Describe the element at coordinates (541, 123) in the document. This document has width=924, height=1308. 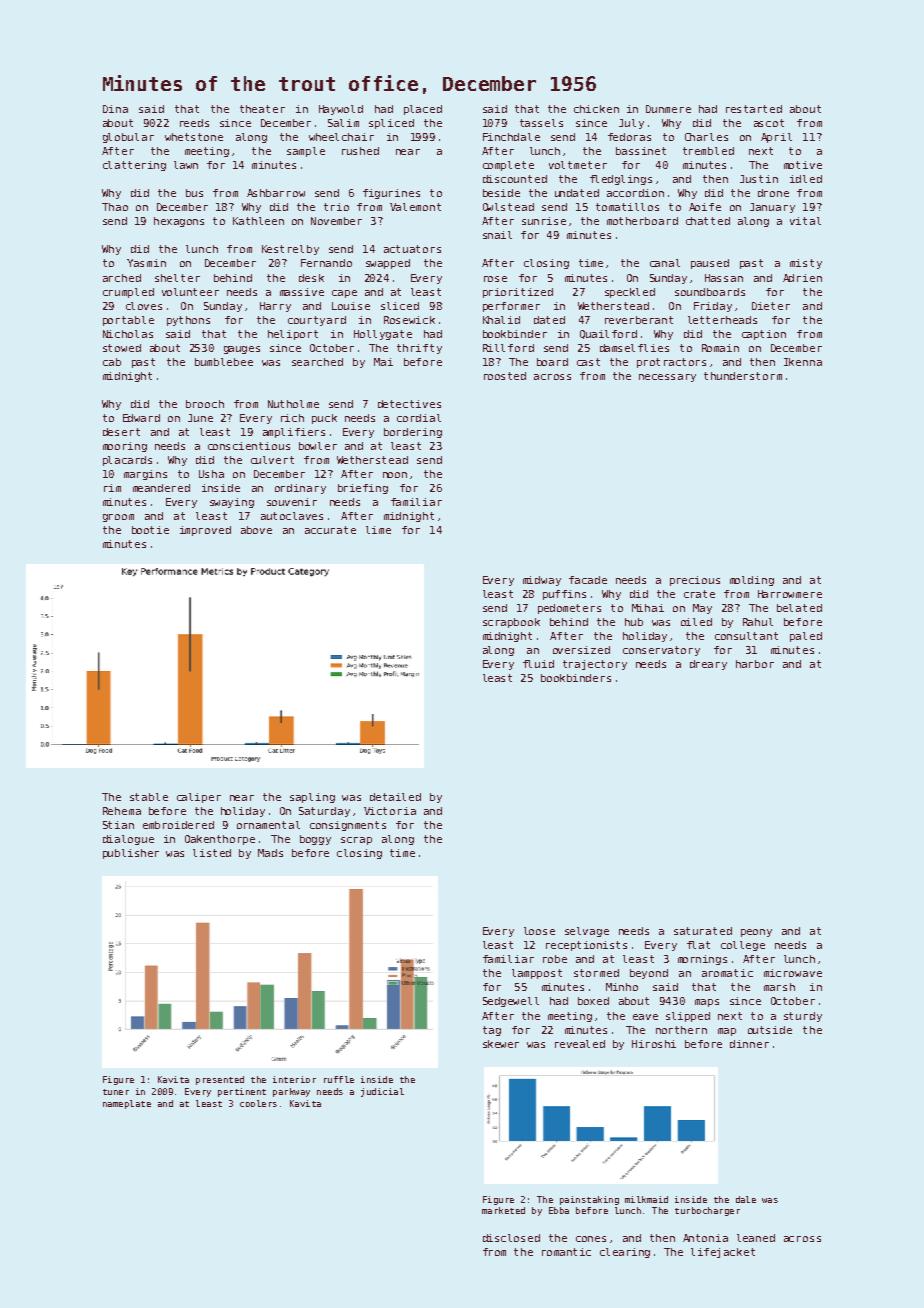
I see `tassels` at that location.
